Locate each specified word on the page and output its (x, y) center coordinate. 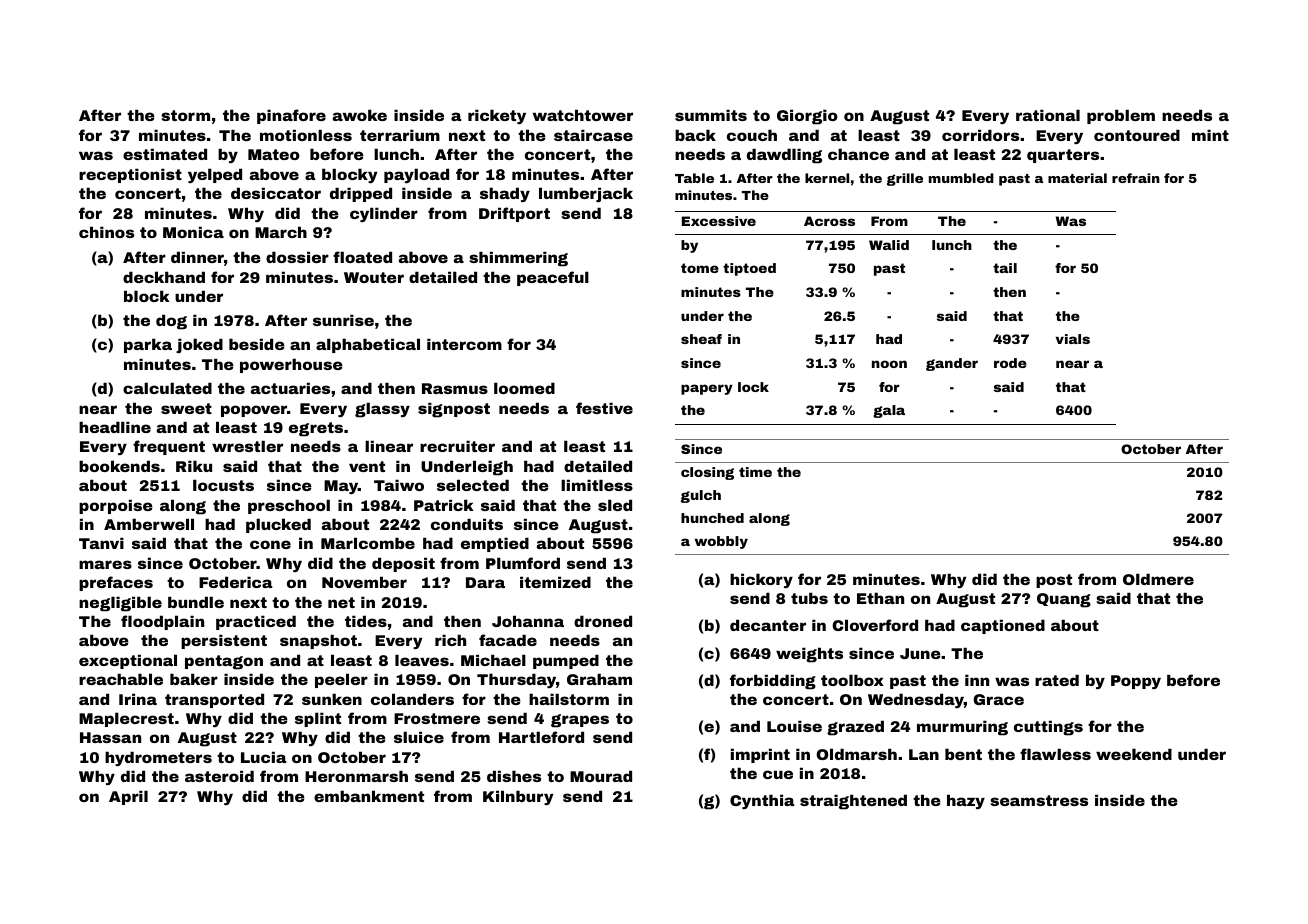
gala (889, 411)
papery (707, 389)
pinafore (291, 116)
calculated (167, 388)
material (1077, 178)
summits (711, 115)
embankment (369, 796)
